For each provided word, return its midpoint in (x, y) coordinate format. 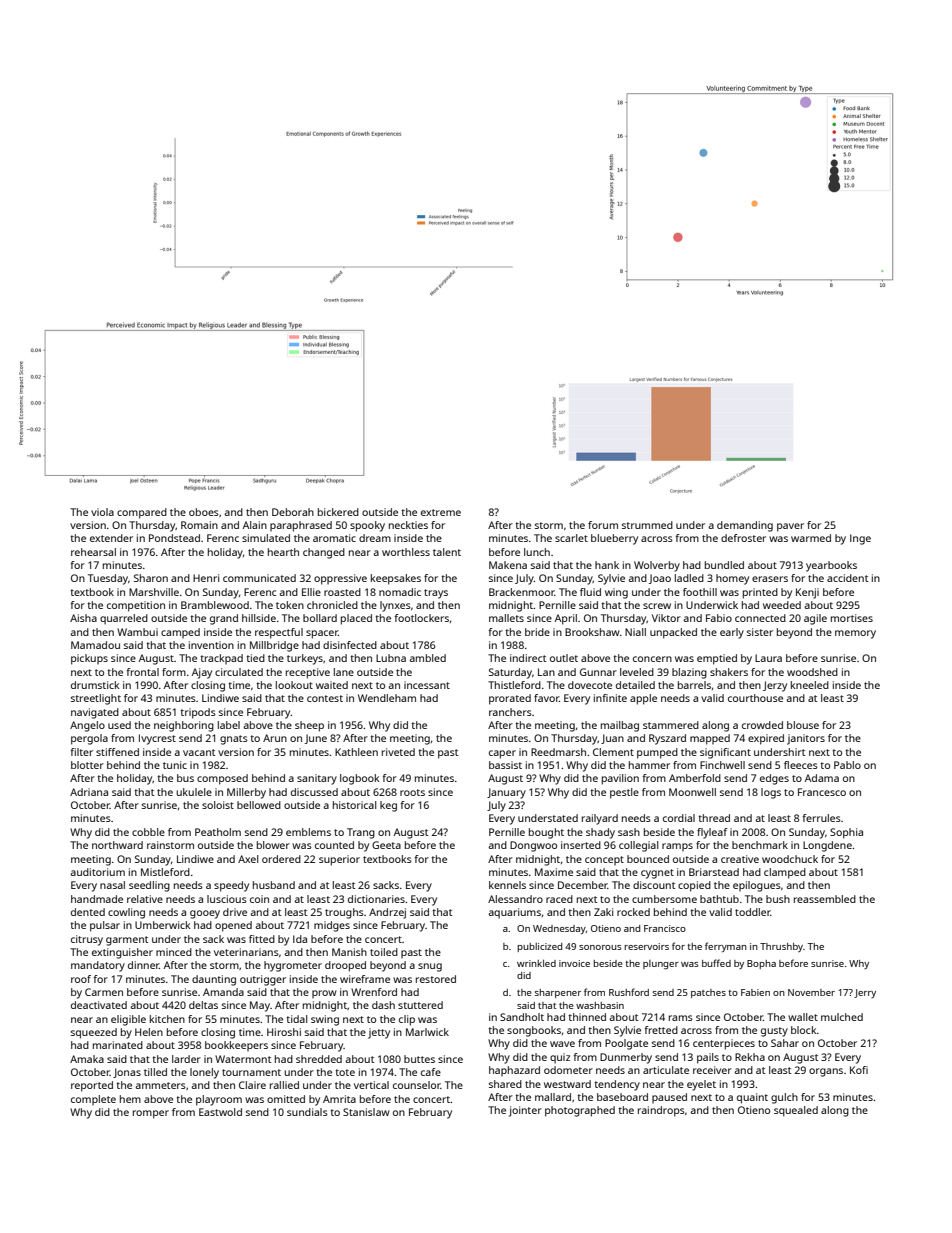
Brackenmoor (522, 592)
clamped (785, 873)
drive (235, 912)
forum (603, 525)
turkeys (305, 659)
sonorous (600, 947)
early (732, 633)
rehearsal (93, 552)
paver (790, 527)
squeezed (94, 1033)
